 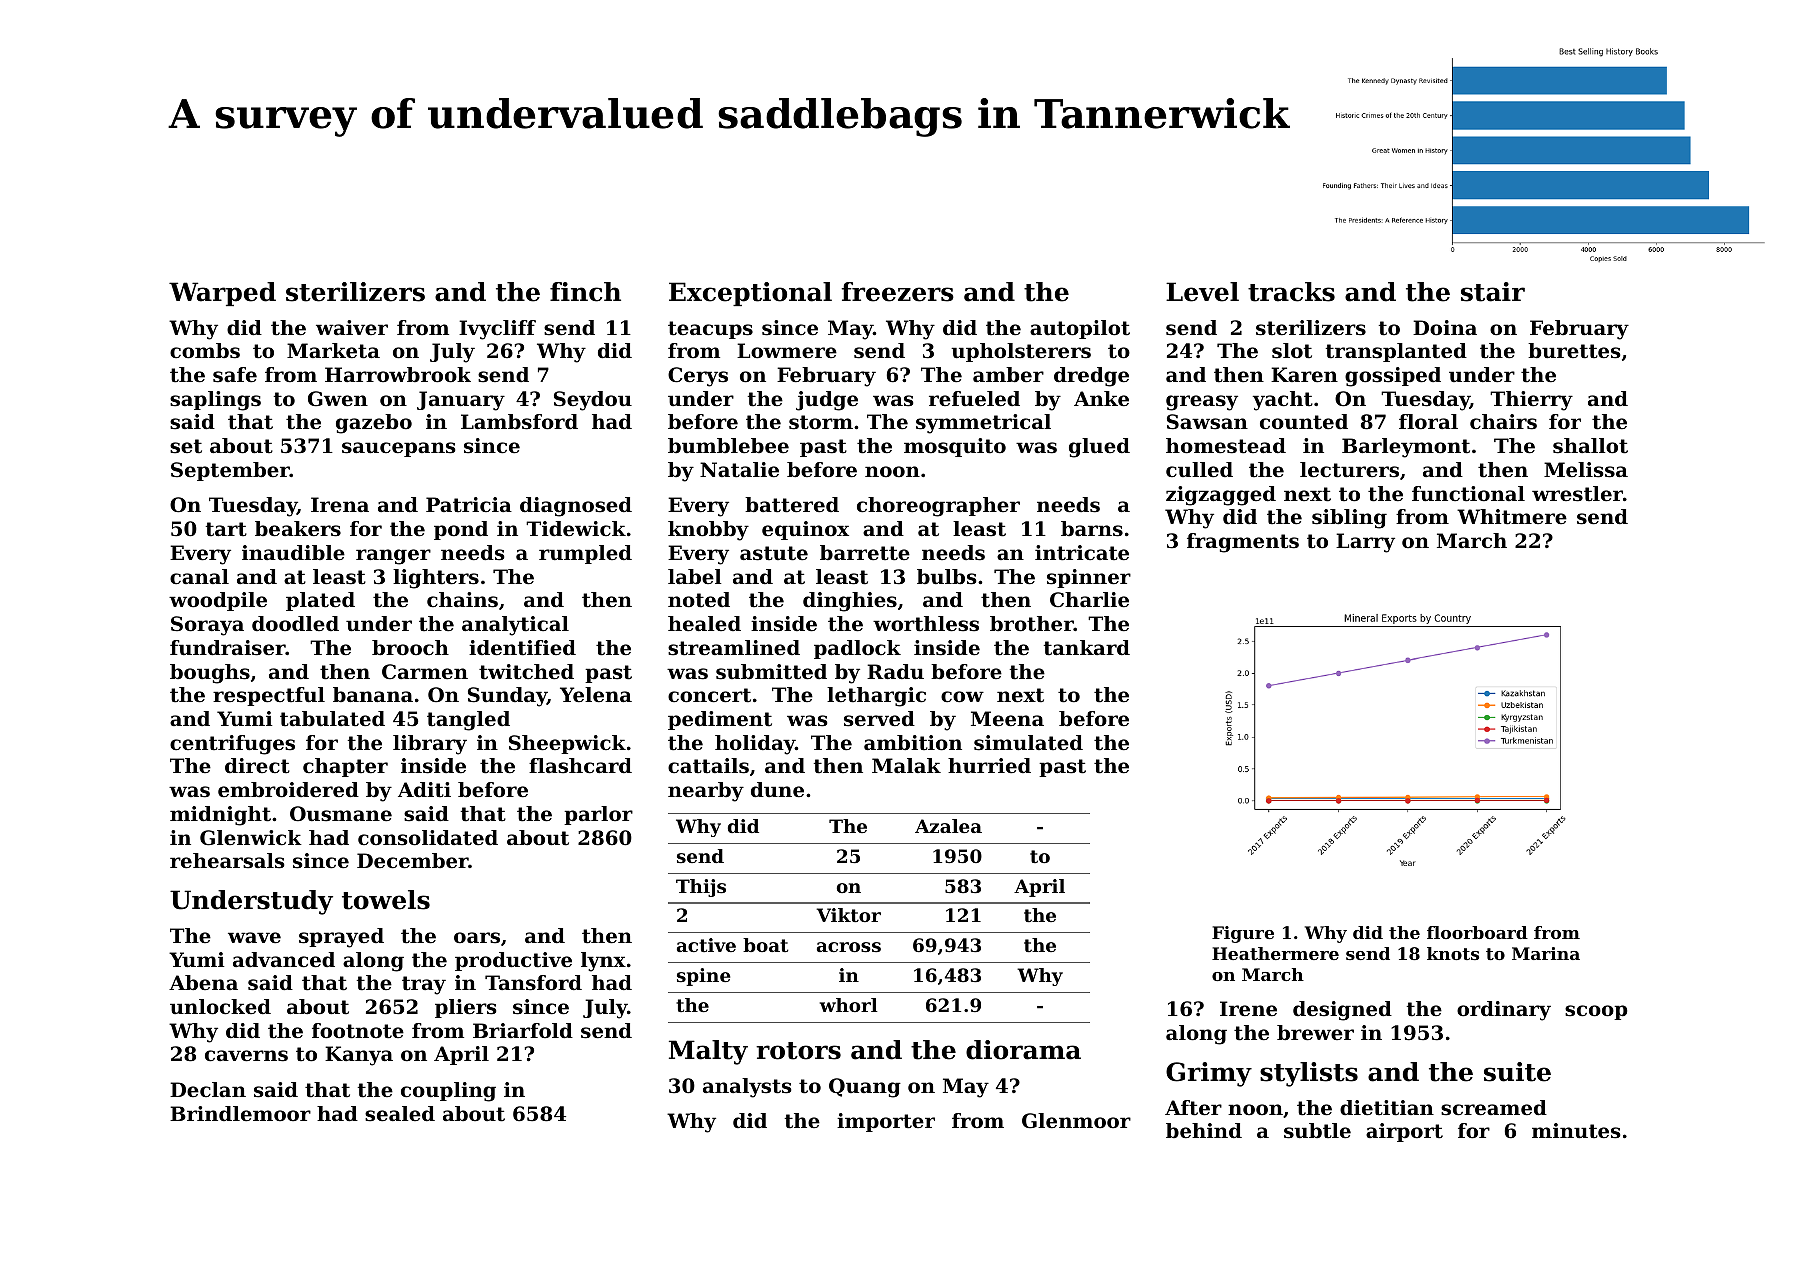 What do you see at coordinates (1226, 446) in the screenshot?
I see `homestead` at bounding box center [1226, 446].
